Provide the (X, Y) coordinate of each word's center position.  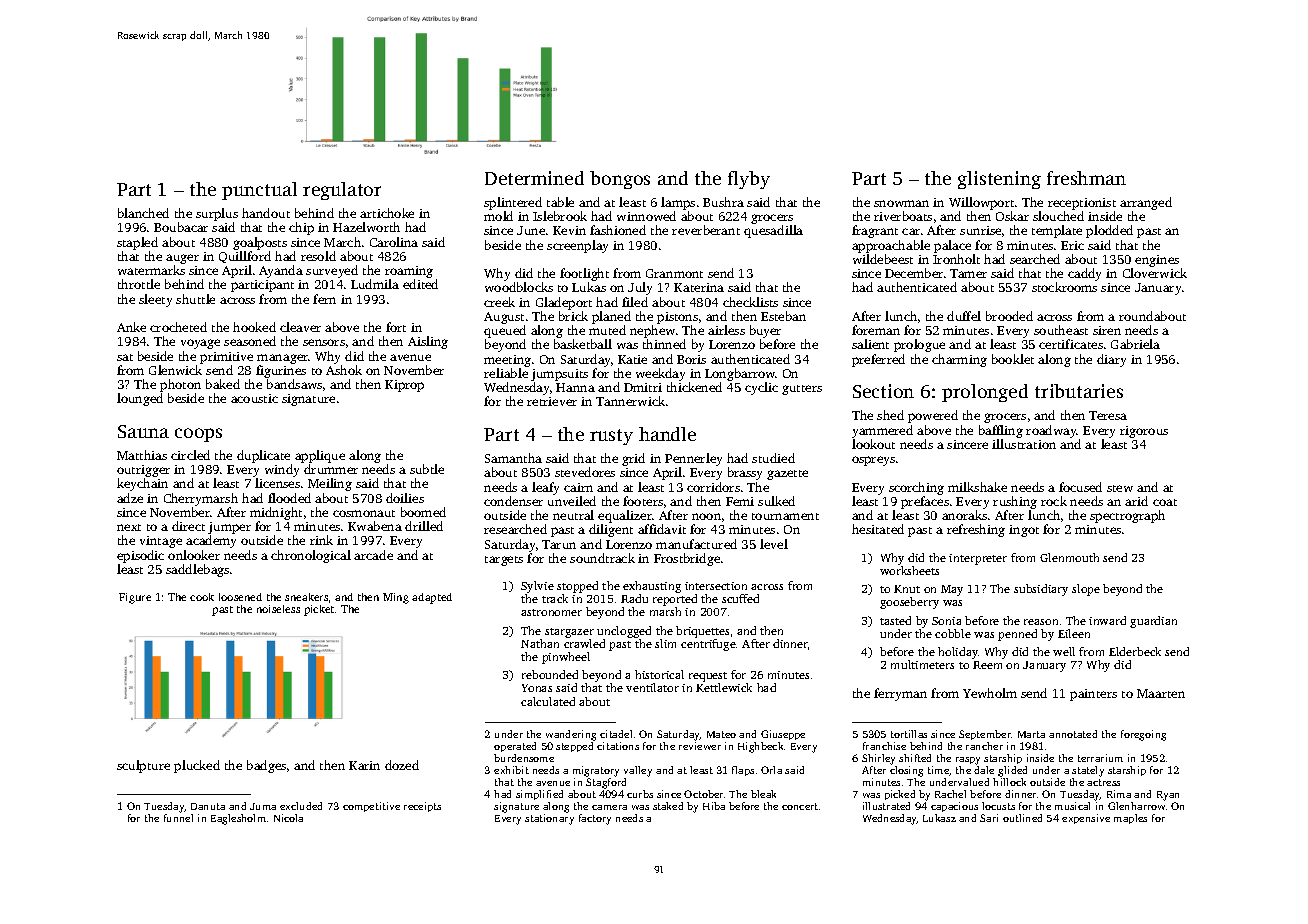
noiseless (278, 609)
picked (900, 795)
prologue (919, 345)
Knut (907, 589)
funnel (178, 818)
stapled (137, 243)
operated (515, 747)
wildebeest (883, 259)
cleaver (300, 327)
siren (1107, 330)
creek (499, 302)
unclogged (624, 632)
